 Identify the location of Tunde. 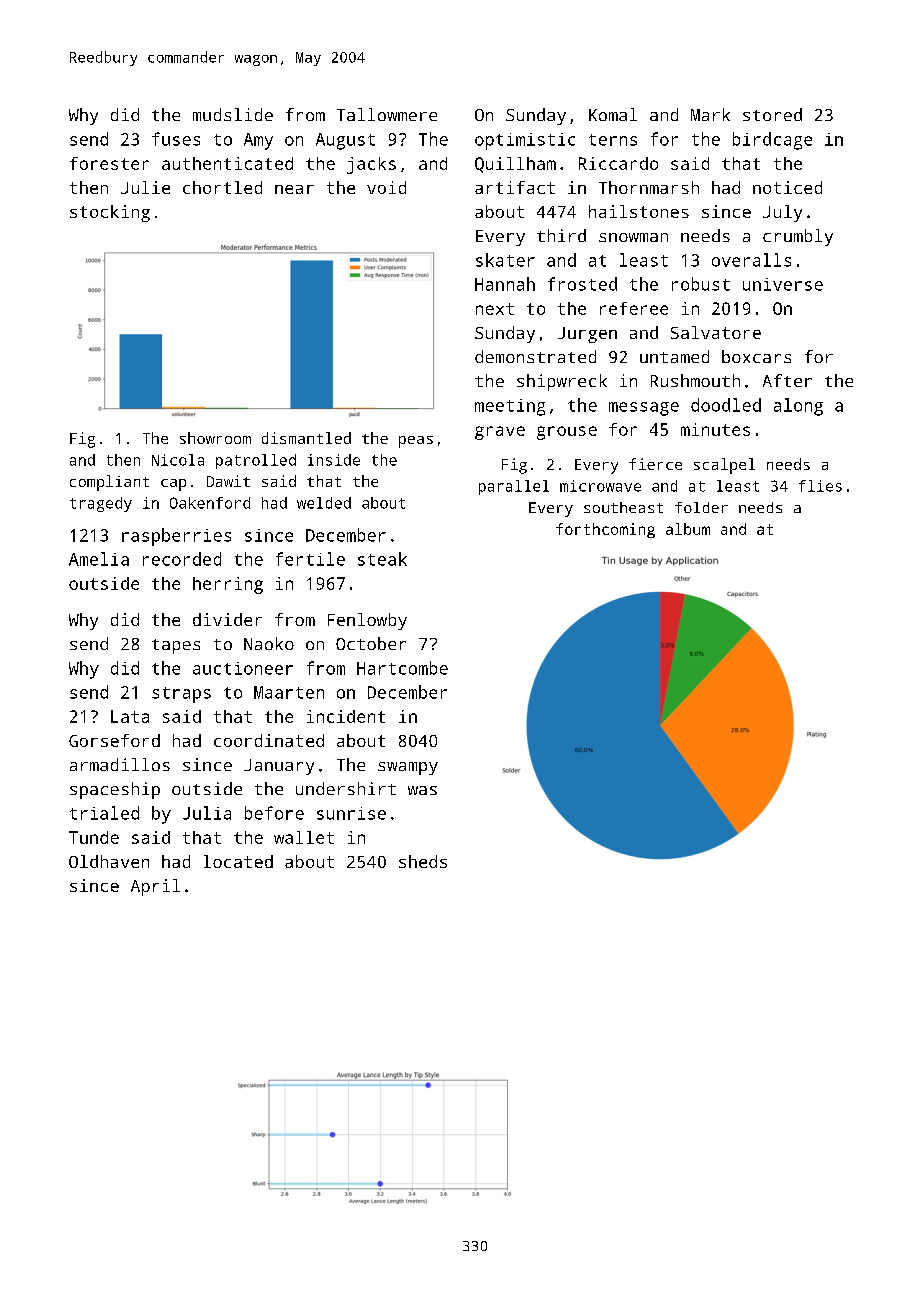
(94, 837).
